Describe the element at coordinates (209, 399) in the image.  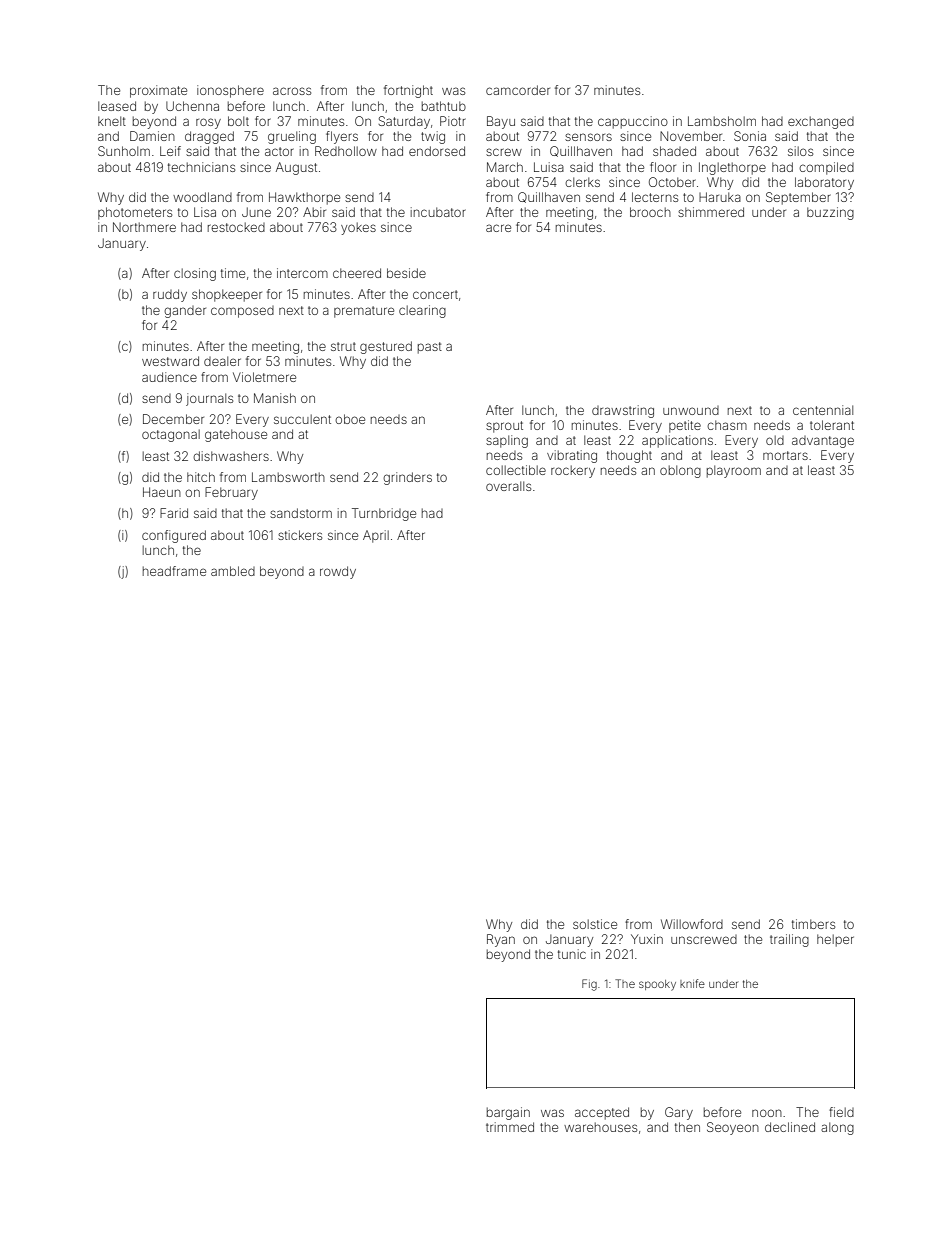
I see `journals` at that location.
